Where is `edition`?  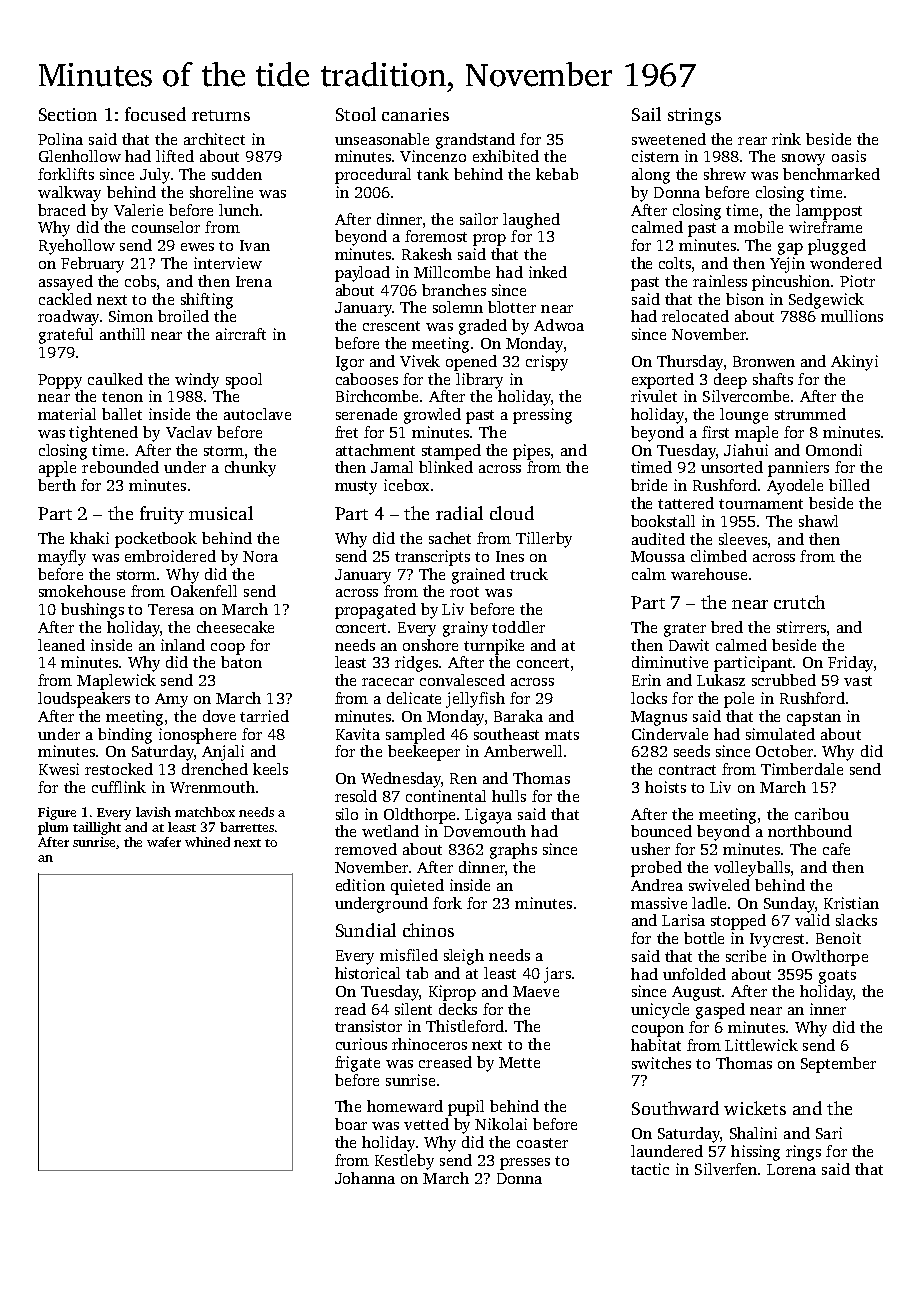
edition is located at coordinates (360, 885).
